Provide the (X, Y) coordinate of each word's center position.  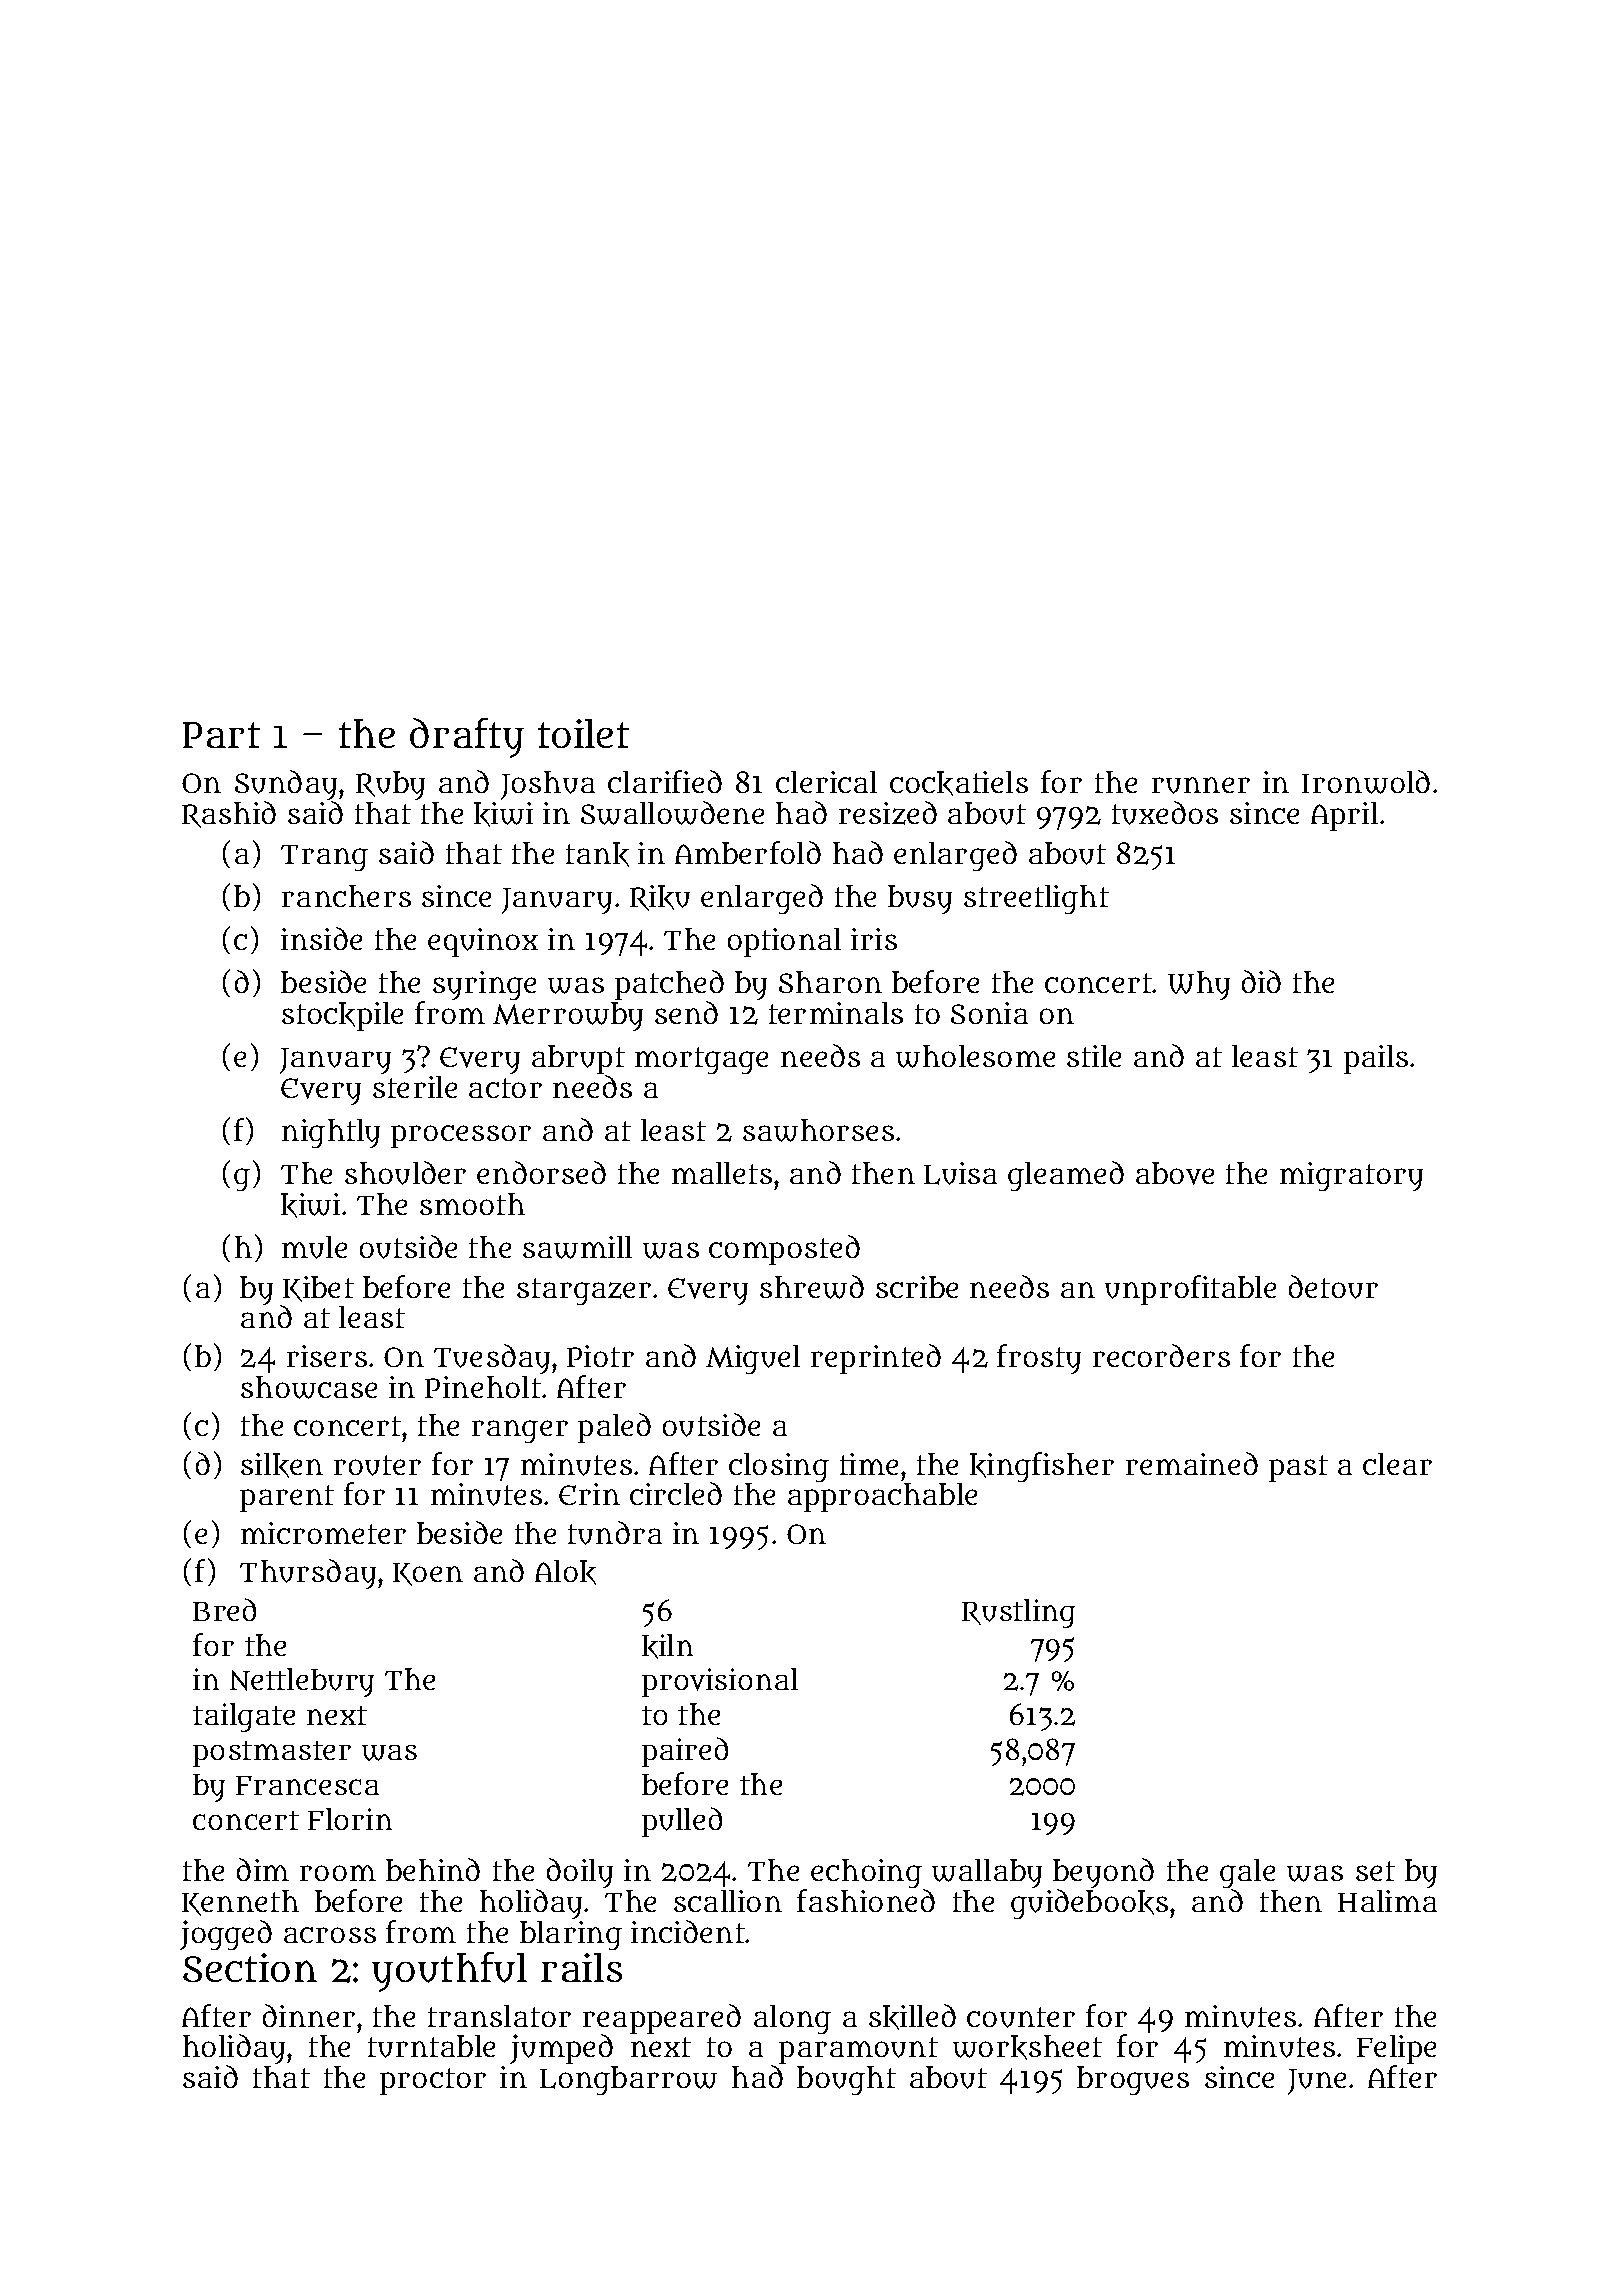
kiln (667, 1646)
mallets (722, 1173)
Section (250, 1967)
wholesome (975, 1056)
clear (1397, 1464)
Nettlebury (302, 1682)
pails (1376, 1059)
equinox (483, 942)
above (1175, 1173)
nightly (331, 1133)
